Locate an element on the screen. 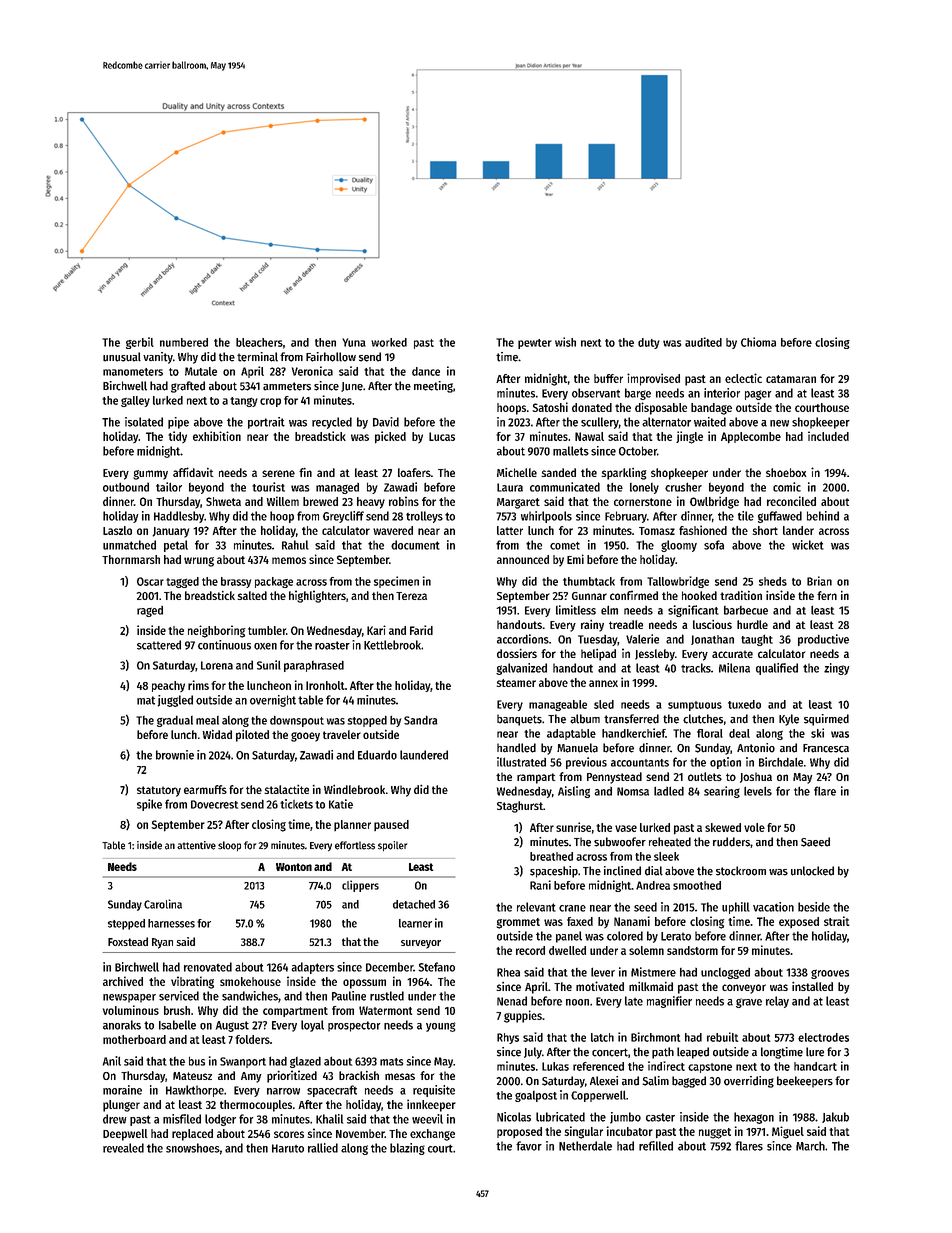 The image size is (952, 1233). Sandra is located at coordinates (421, 720).
